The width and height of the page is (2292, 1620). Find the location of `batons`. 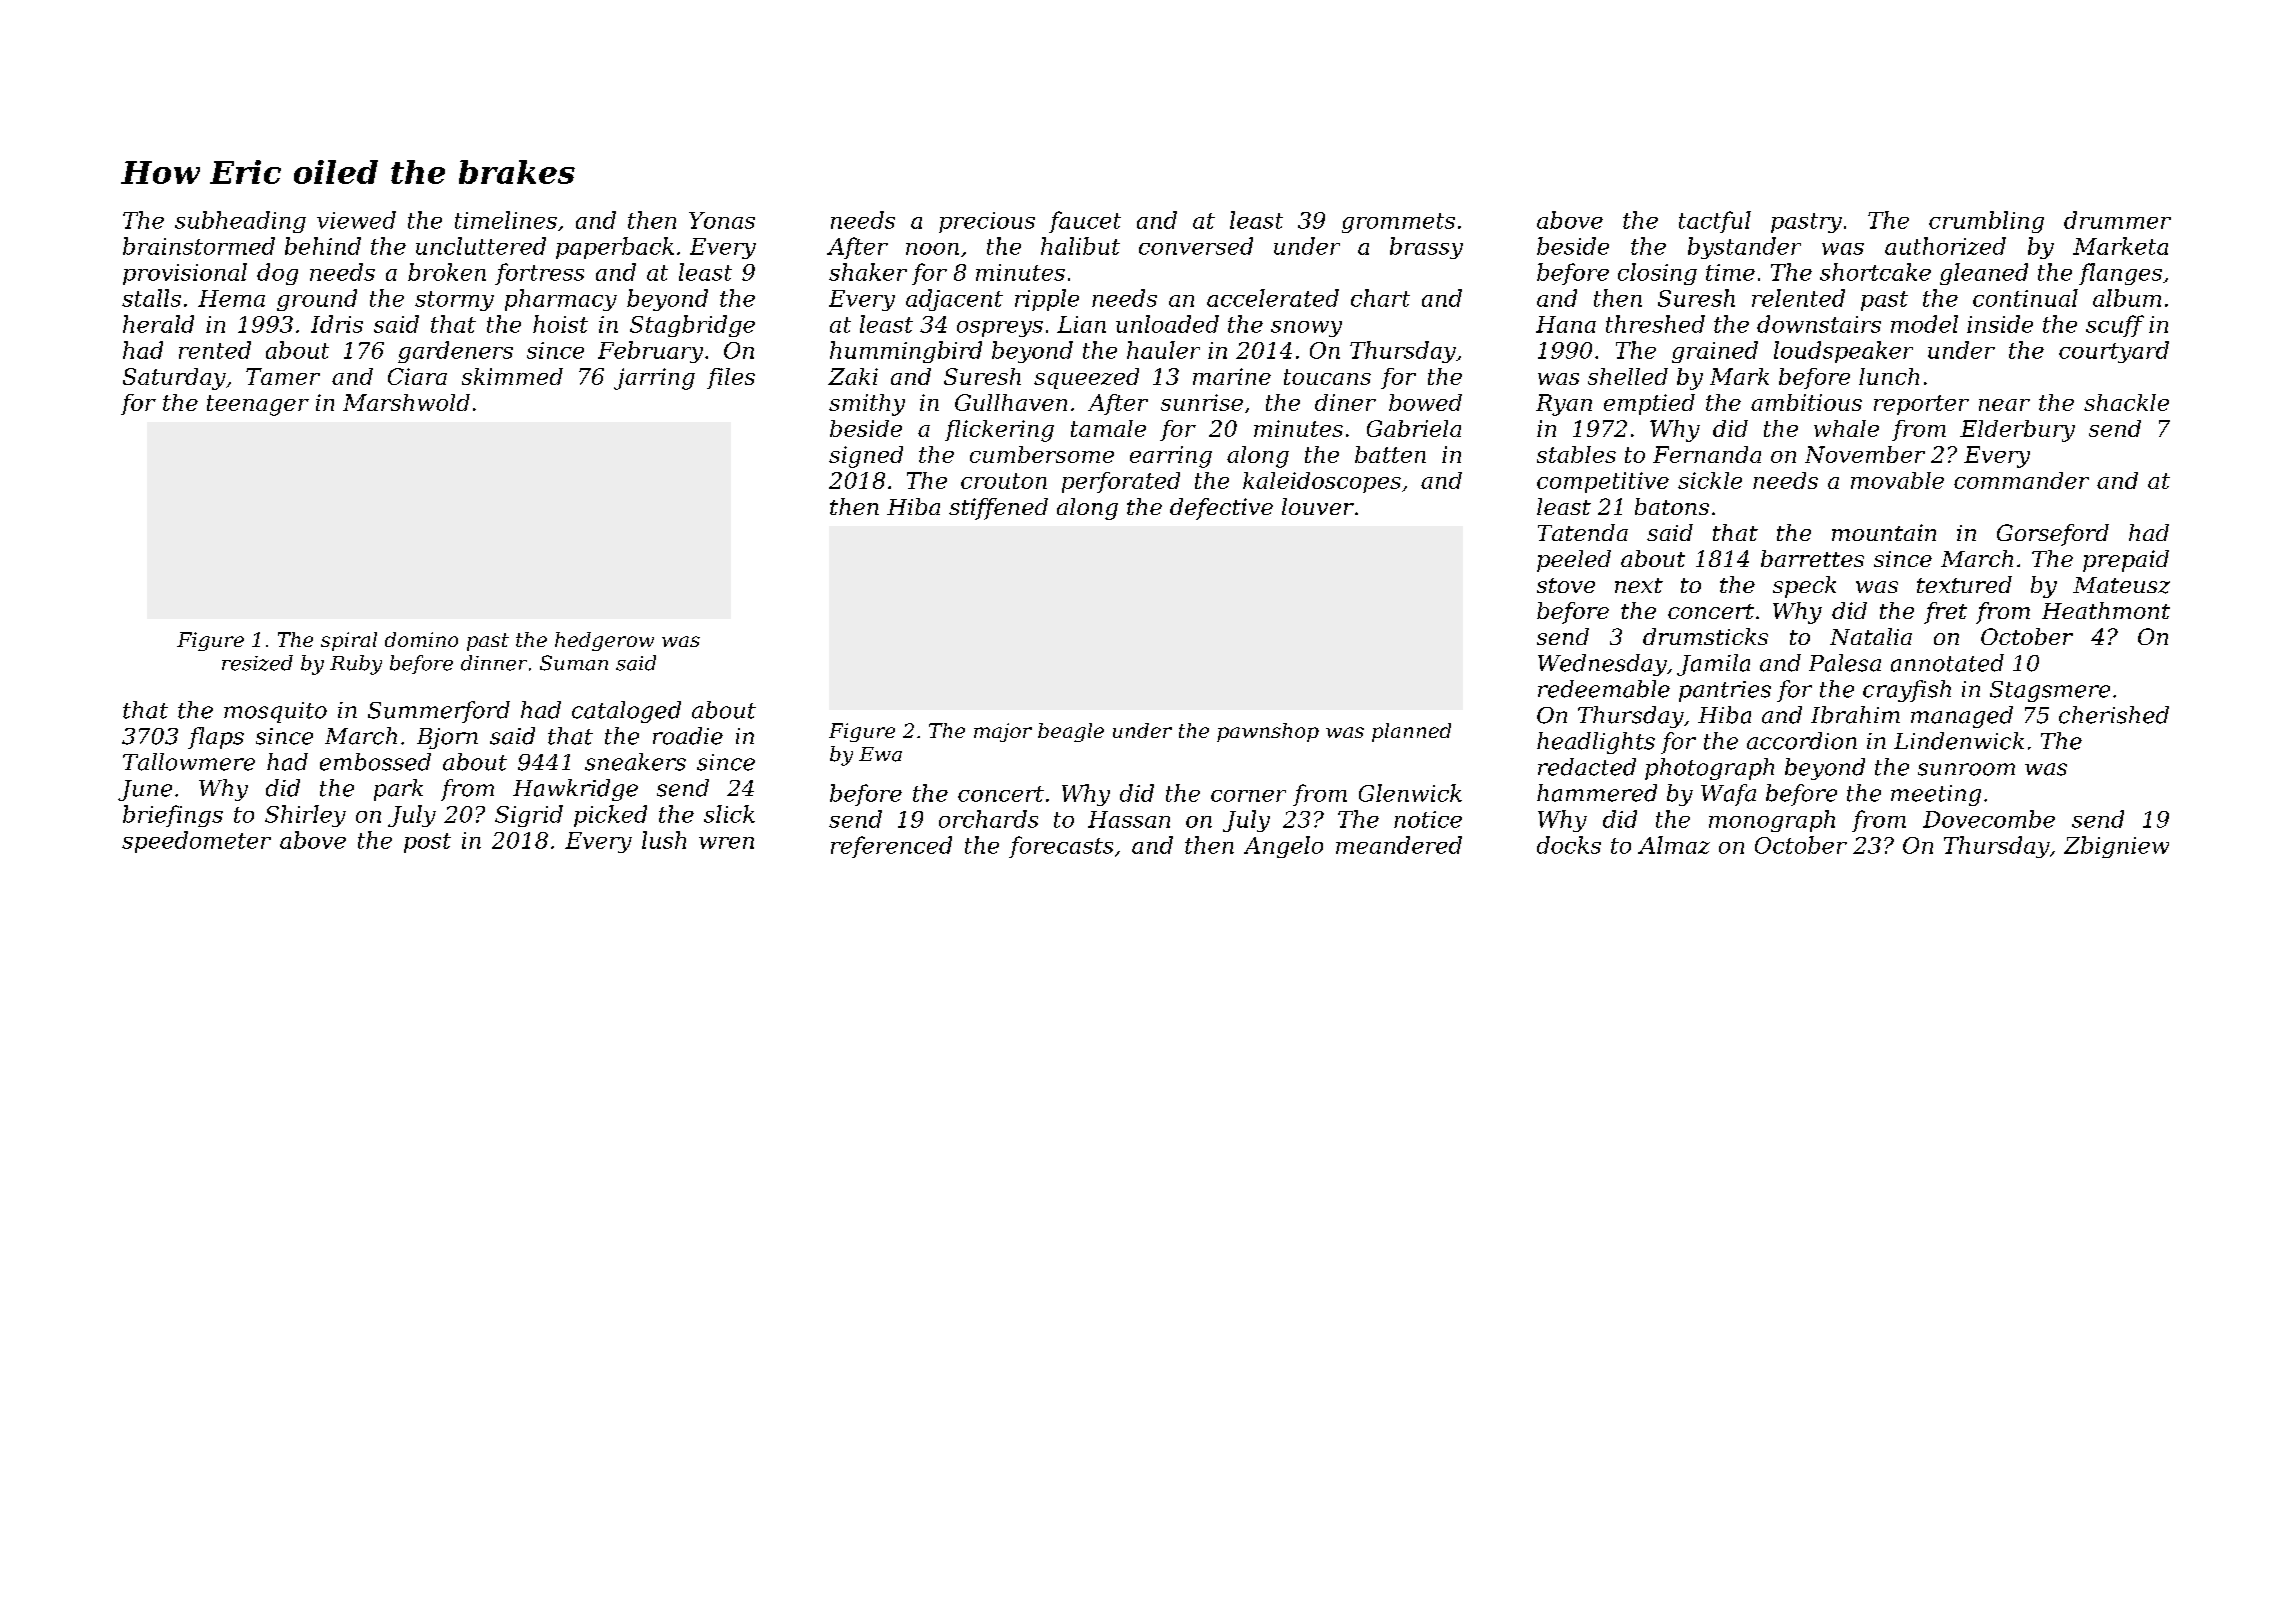

batons is located at coordinates (1672, 506).
